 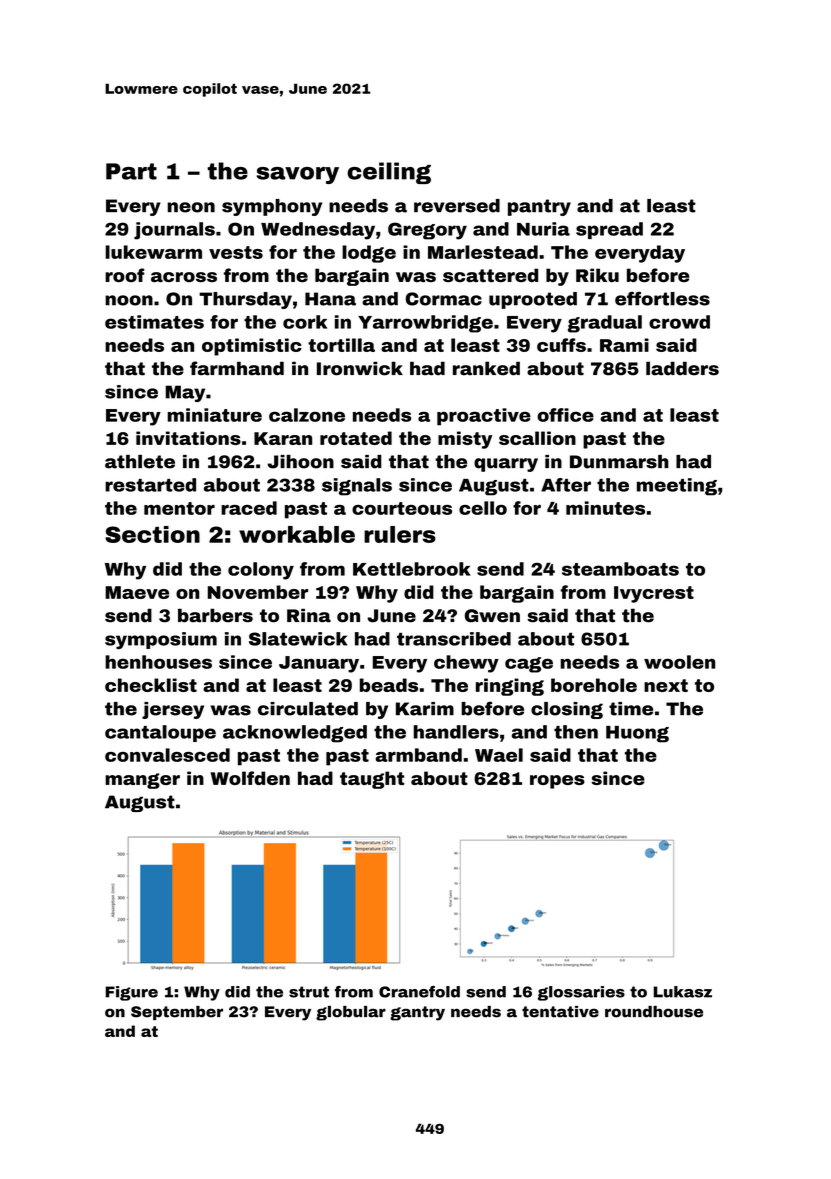 I want to click on taught, so click(x=372, y=780).
